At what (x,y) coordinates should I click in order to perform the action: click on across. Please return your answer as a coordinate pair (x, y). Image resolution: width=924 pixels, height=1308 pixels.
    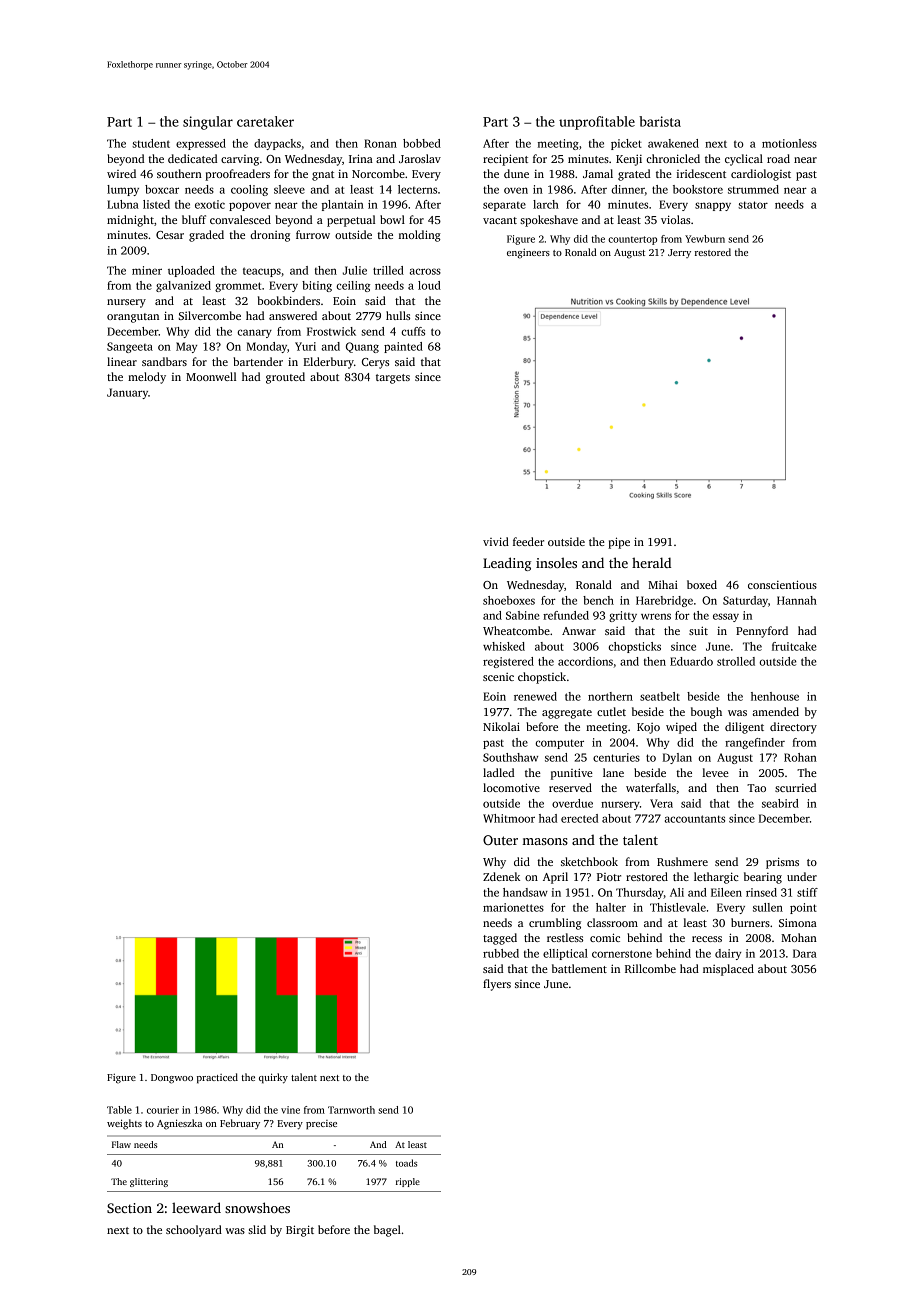
    Looking at the image, I should click on (425, 271).
